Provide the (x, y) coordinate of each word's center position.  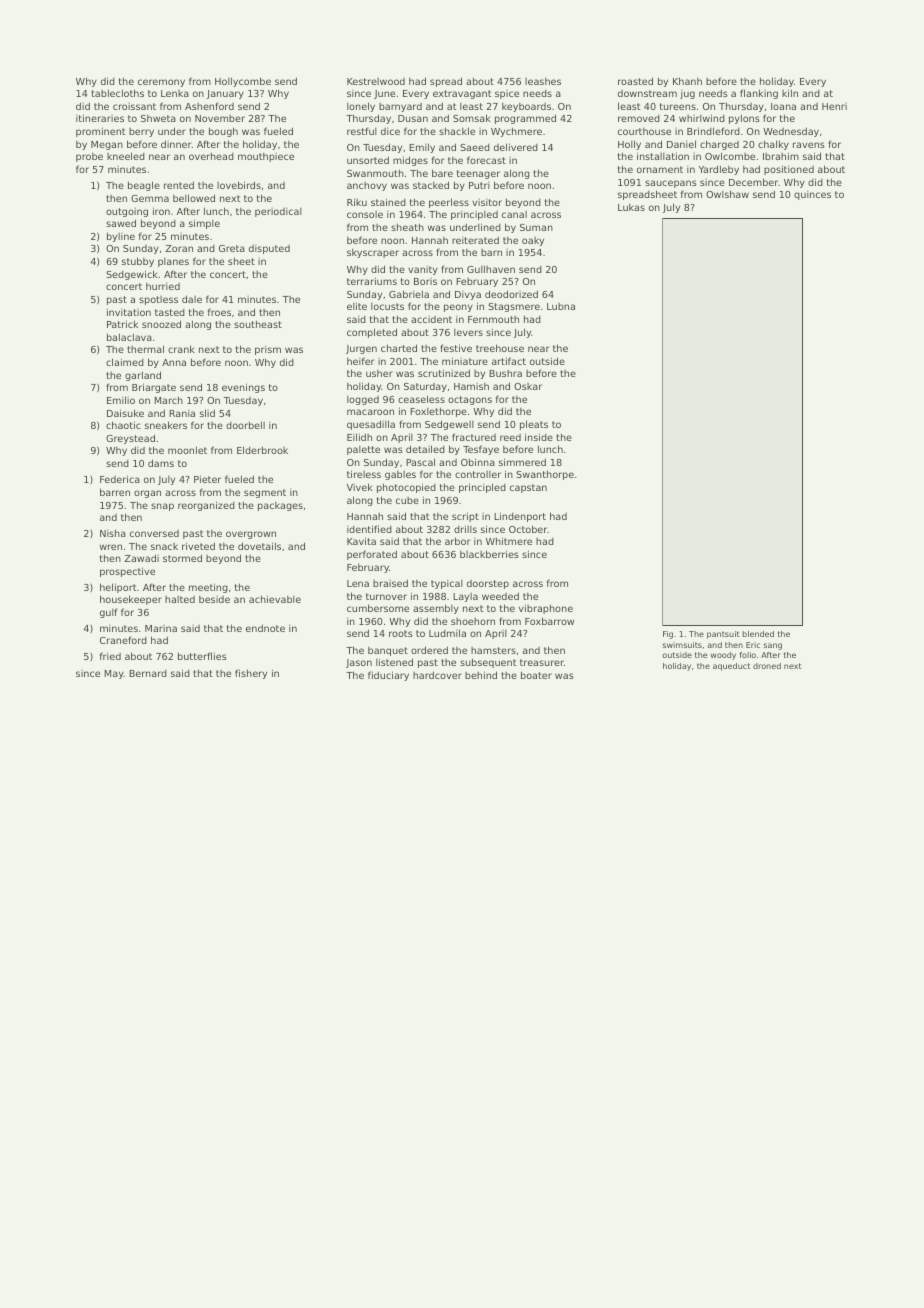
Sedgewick (132, 275)
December (753, 182)
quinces (812, 195)
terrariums (372, 281)
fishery (251, 674)
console (365, 214)
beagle (144, 186)
